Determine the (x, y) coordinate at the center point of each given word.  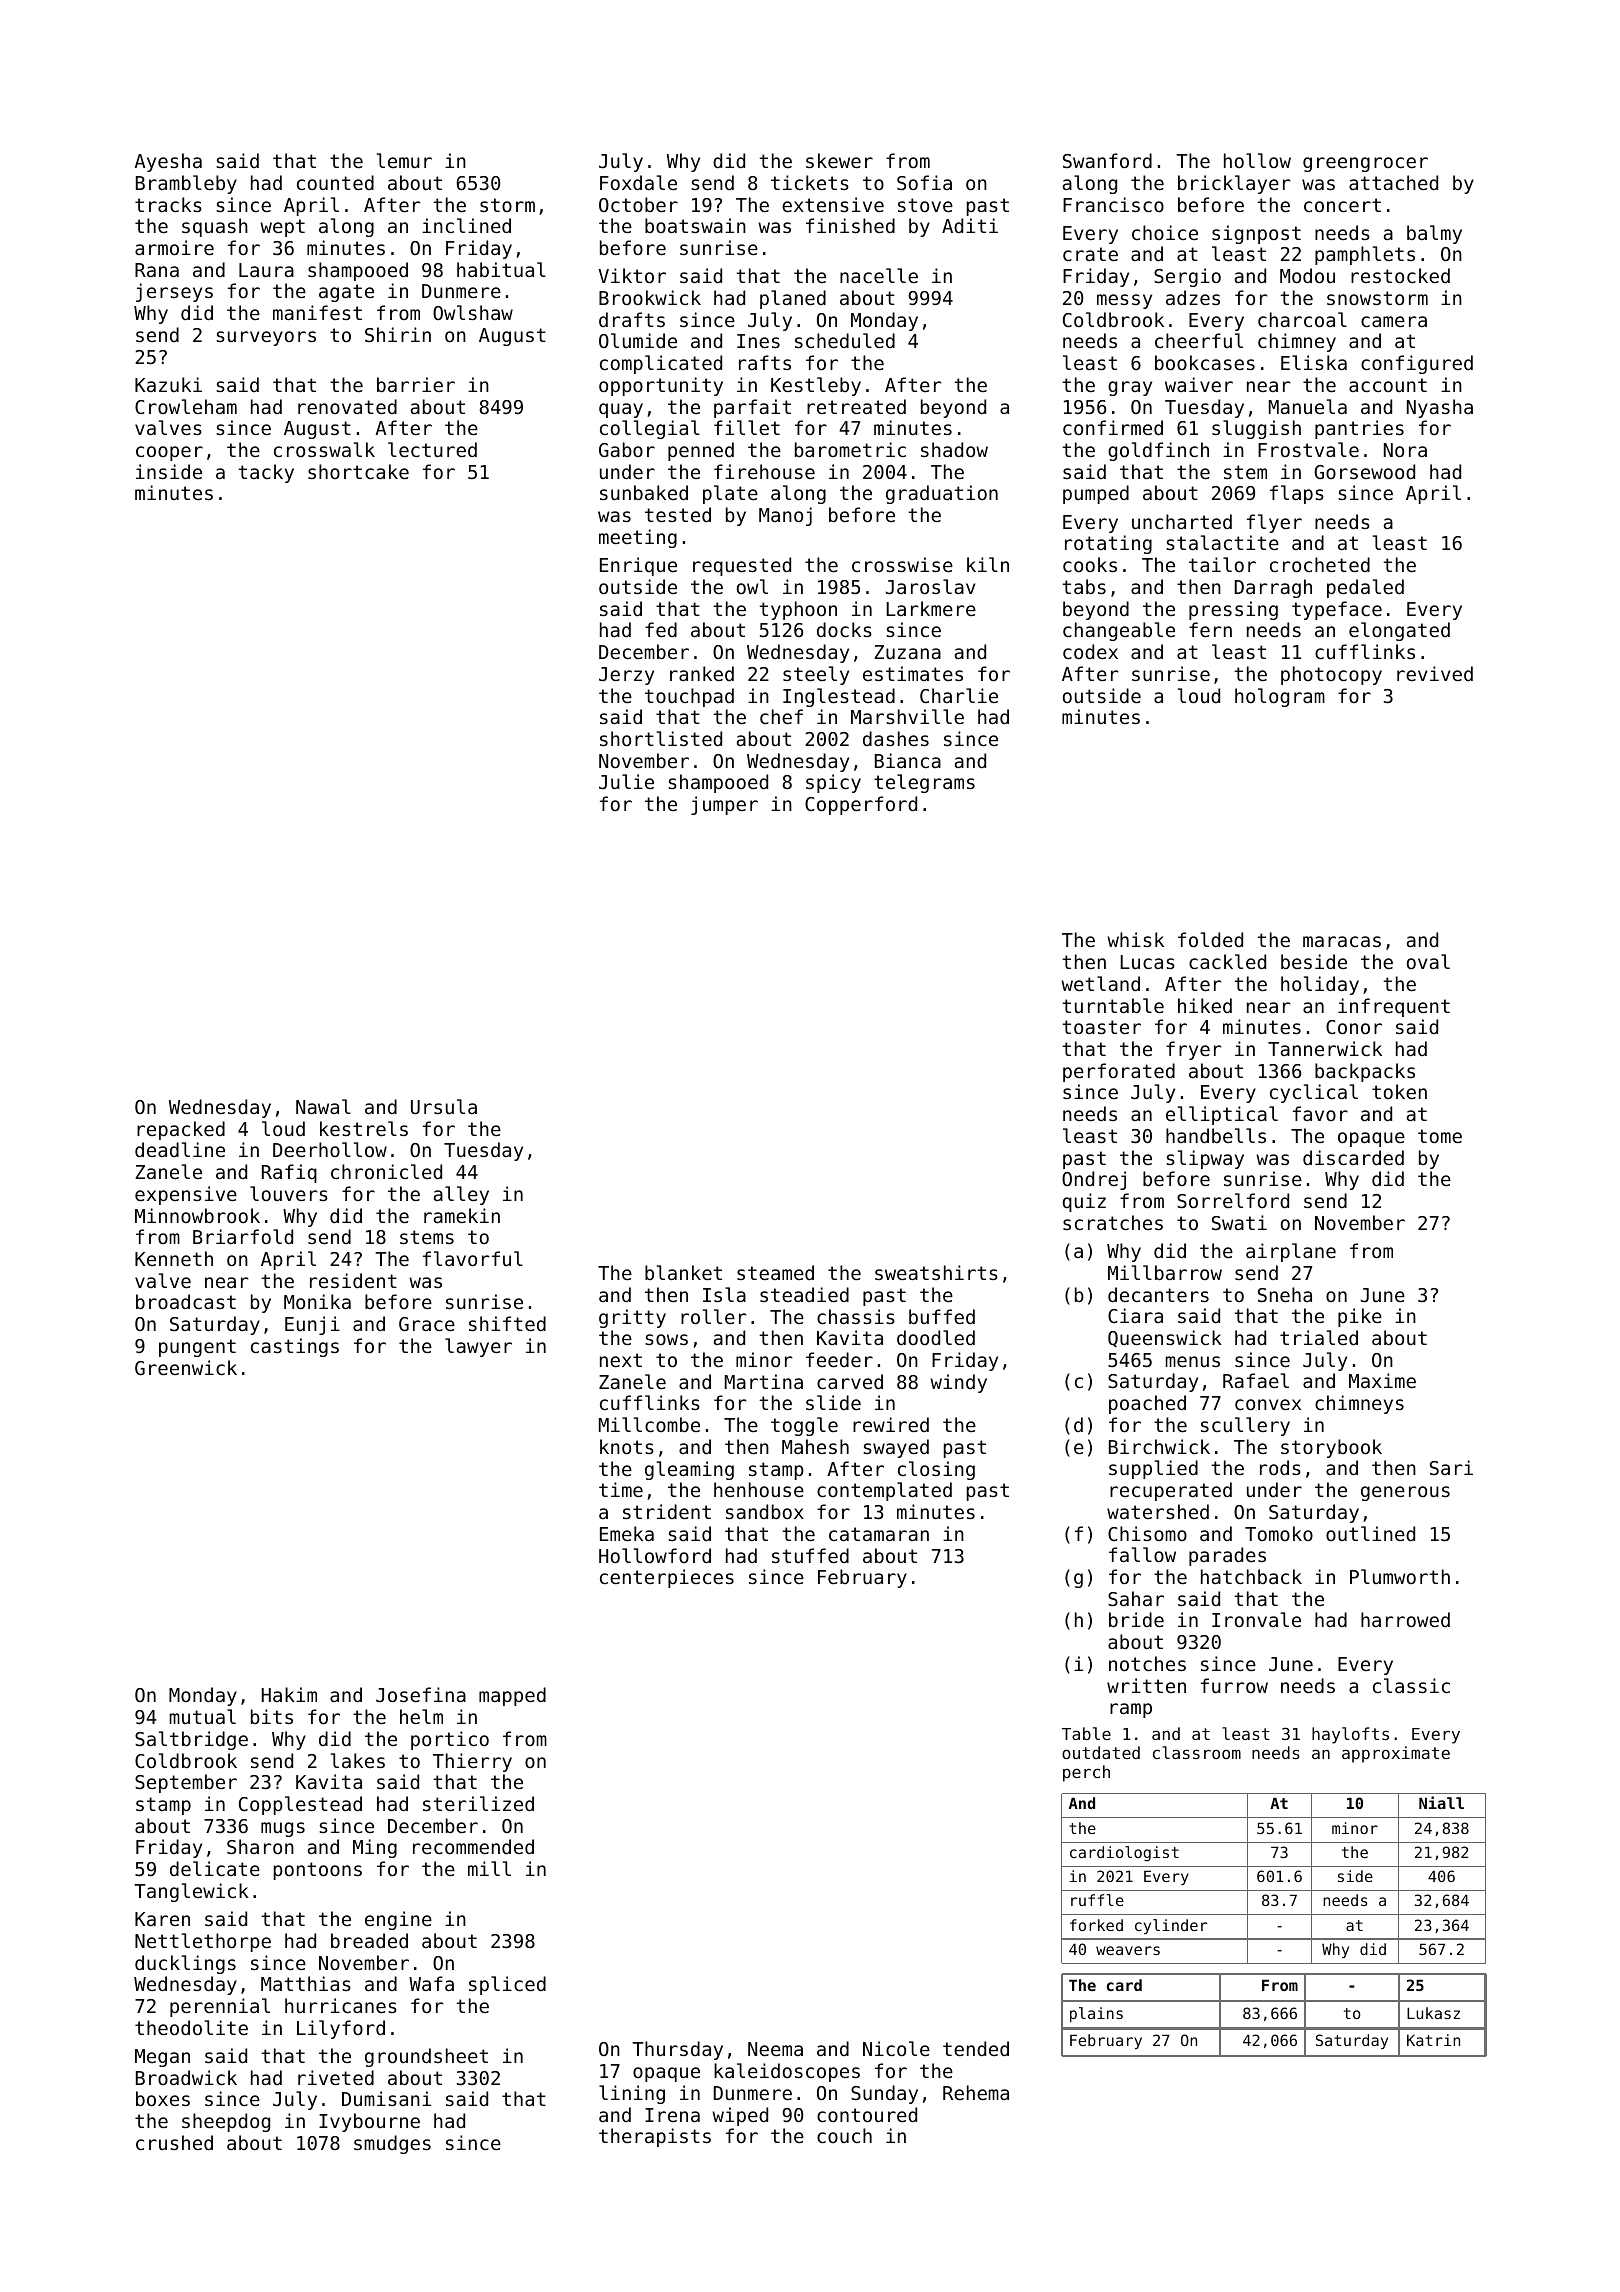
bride (1136, 1619)
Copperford (861, 805)
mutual (203, 1716)
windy (958, 1383)
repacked (181, 1130)
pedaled (1365, 588)
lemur (404, 160)
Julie (626, 781)
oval (1428, 961)
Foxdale (638, 182)
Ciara (1135, 1315)
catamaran (879, 1534)
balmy (1434, 234)
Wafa (431, 1983)
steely (816, 675)
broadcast (186, 1301)
